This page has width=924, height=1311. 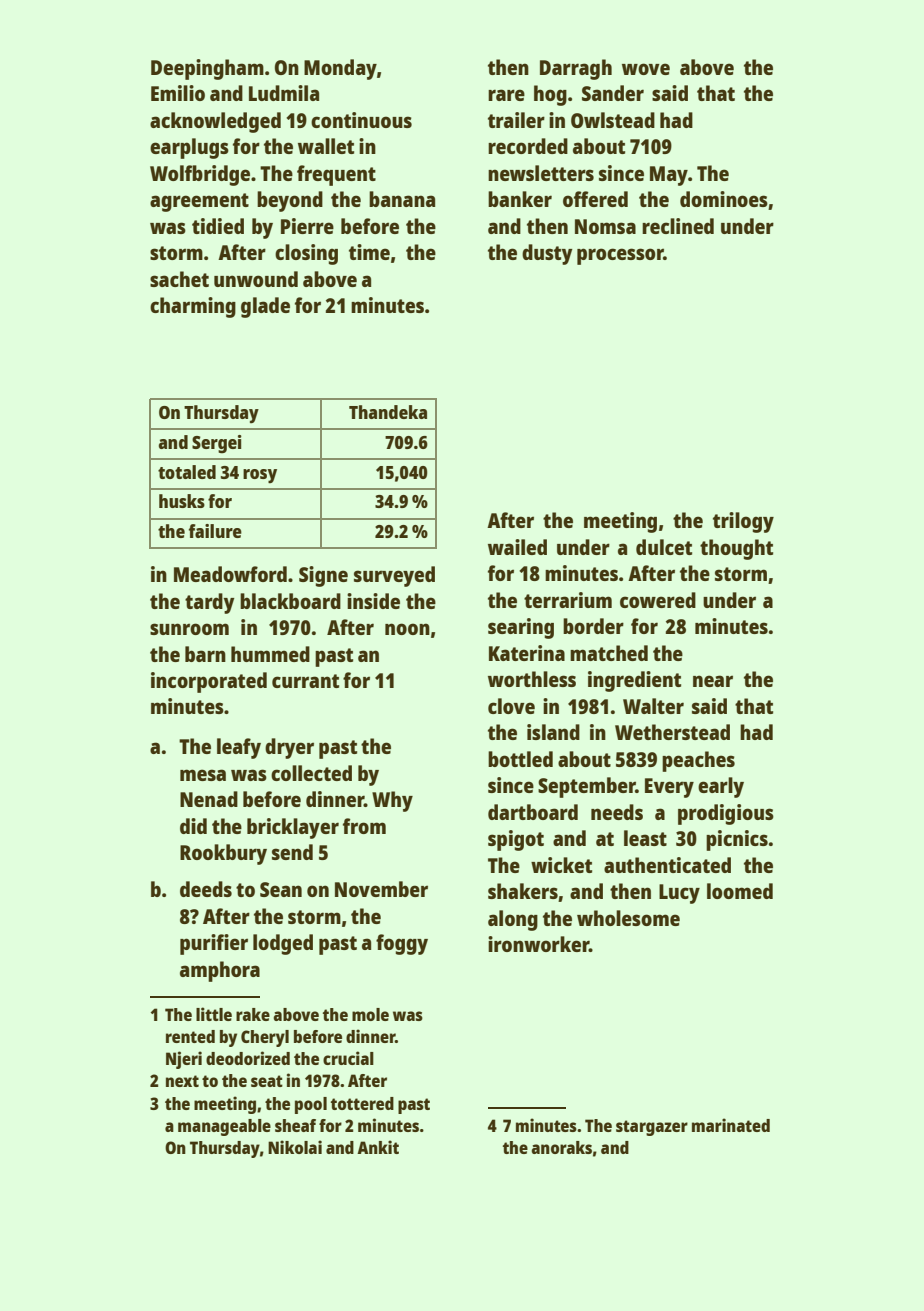 I want to click on dominoes, so click(x=724, y=199).
